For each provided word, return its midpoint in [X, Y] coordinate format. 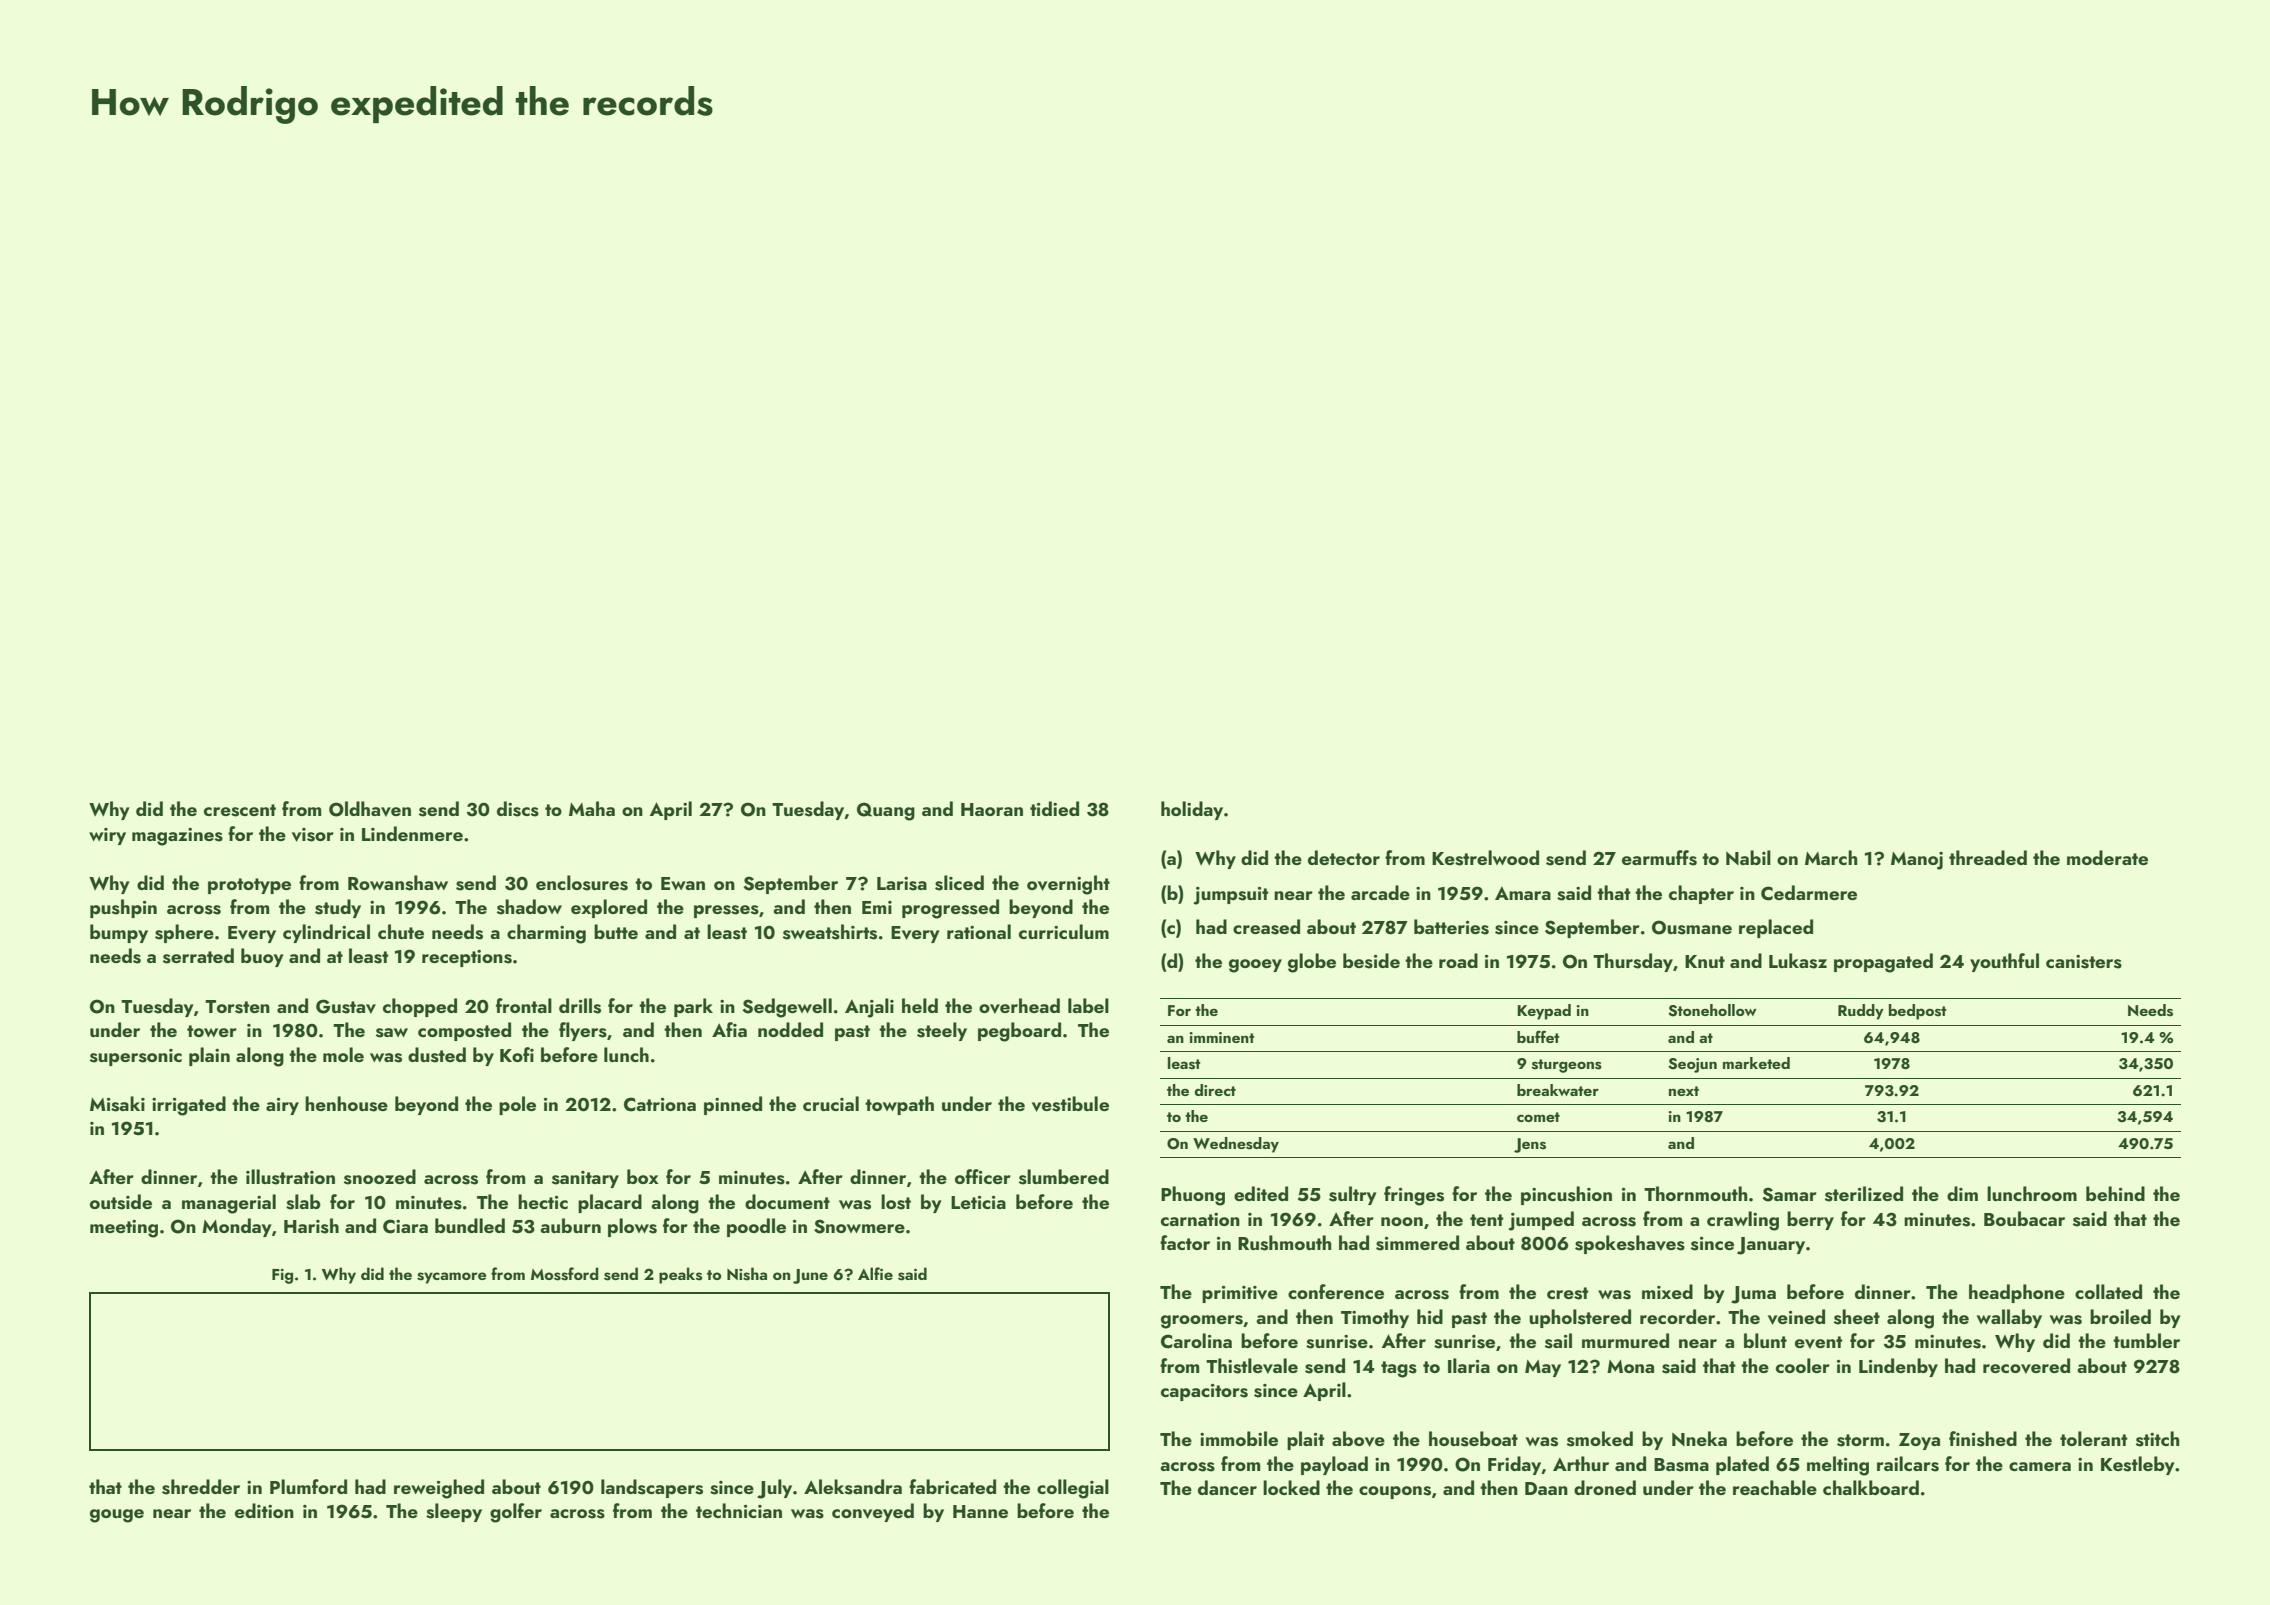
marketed [1756, 1063]
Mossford [565, 1274]
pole [517, 1105]
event [1819, 1342]
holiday [1192, 810]
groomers [1202, 1322]
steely [942, 1031]
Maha [592, 808]
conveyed [873, 1512]
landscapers [652, 1488]
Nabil [1748, 857]
